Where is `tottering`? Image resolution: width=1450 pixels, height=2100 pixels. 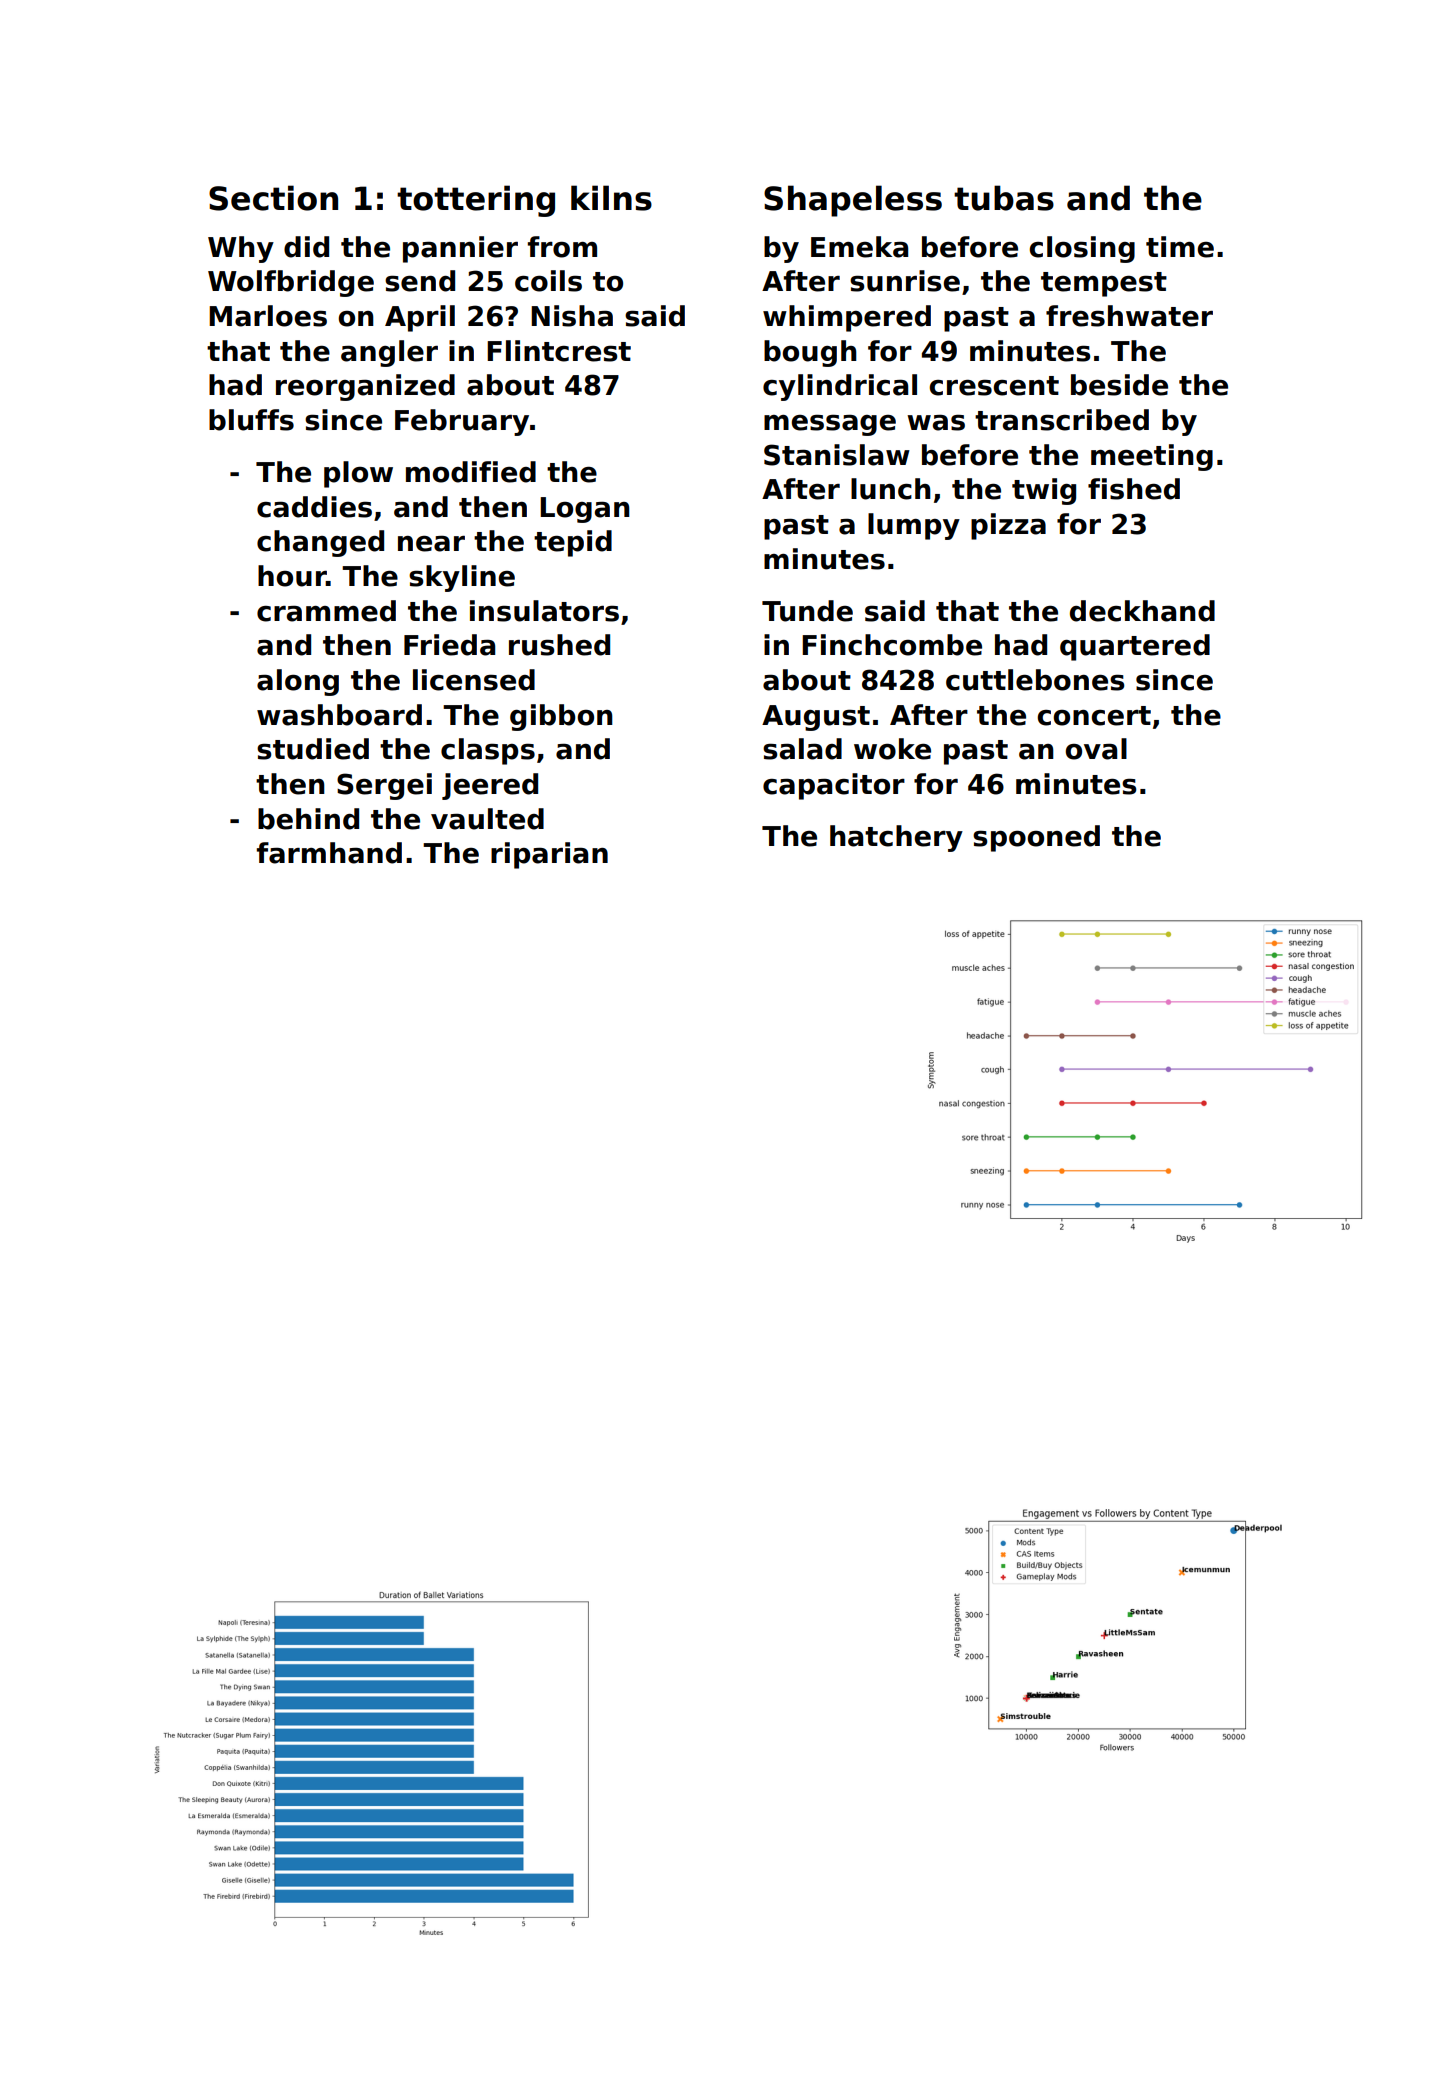
tottering is located at coordinates (476, 201).
